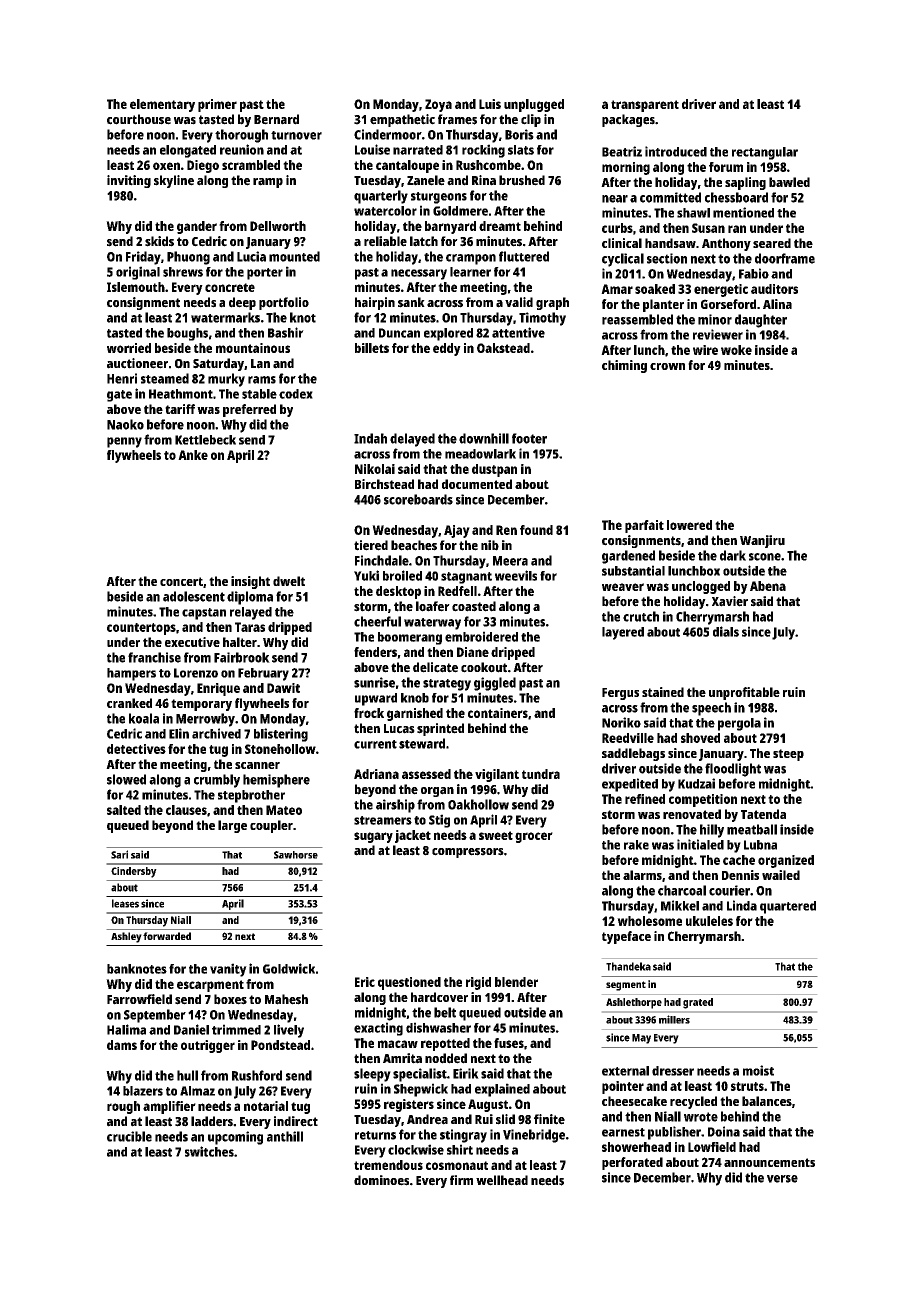 This image has height=1308, width=924. Describe the element at coordinates (782, 1179) in the image. I see `verse` at that location.
